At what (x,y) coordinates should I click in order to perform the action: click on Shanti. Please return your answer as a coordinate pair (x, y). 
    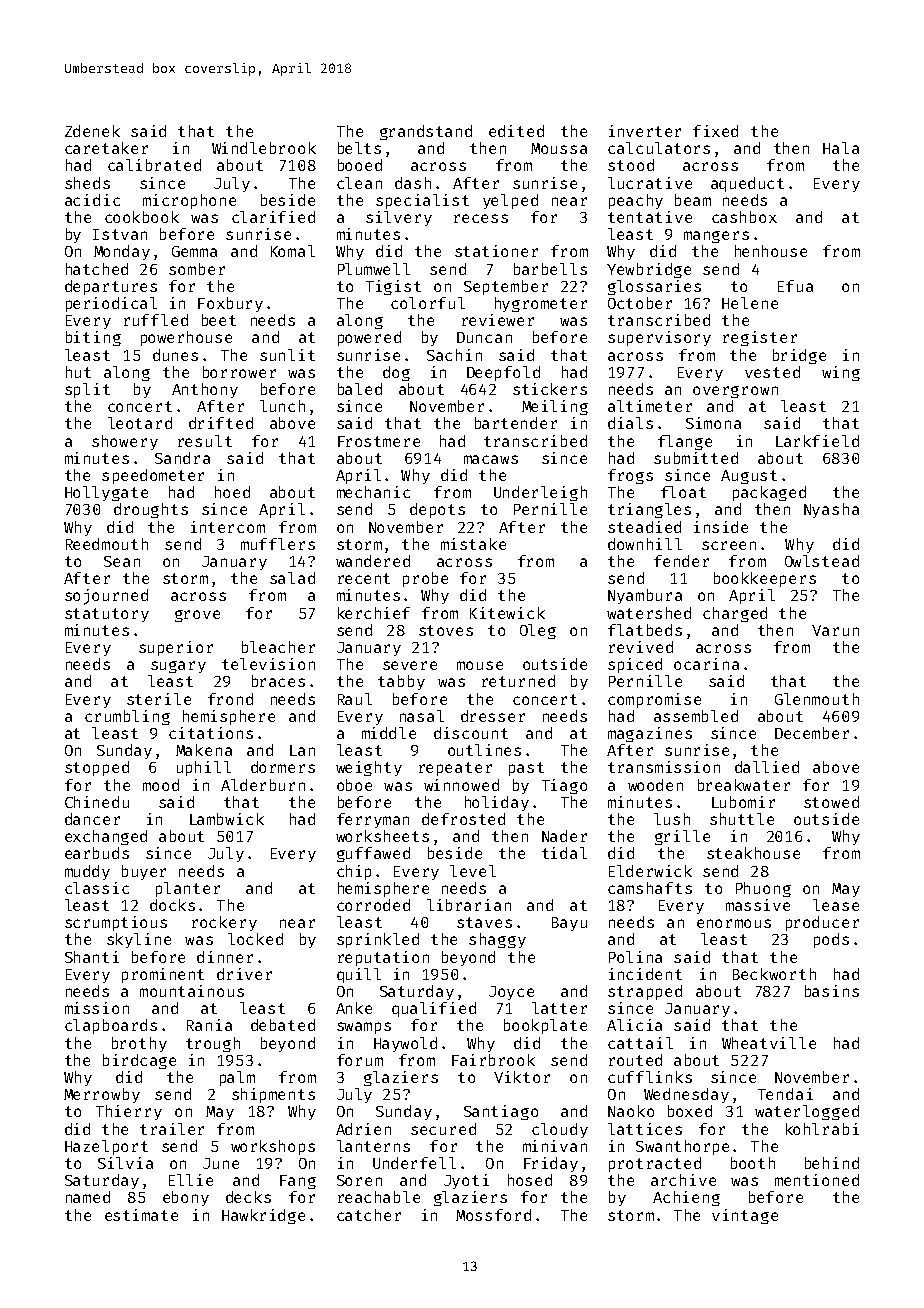
    Looking at the image, I should click on (92, 957).
